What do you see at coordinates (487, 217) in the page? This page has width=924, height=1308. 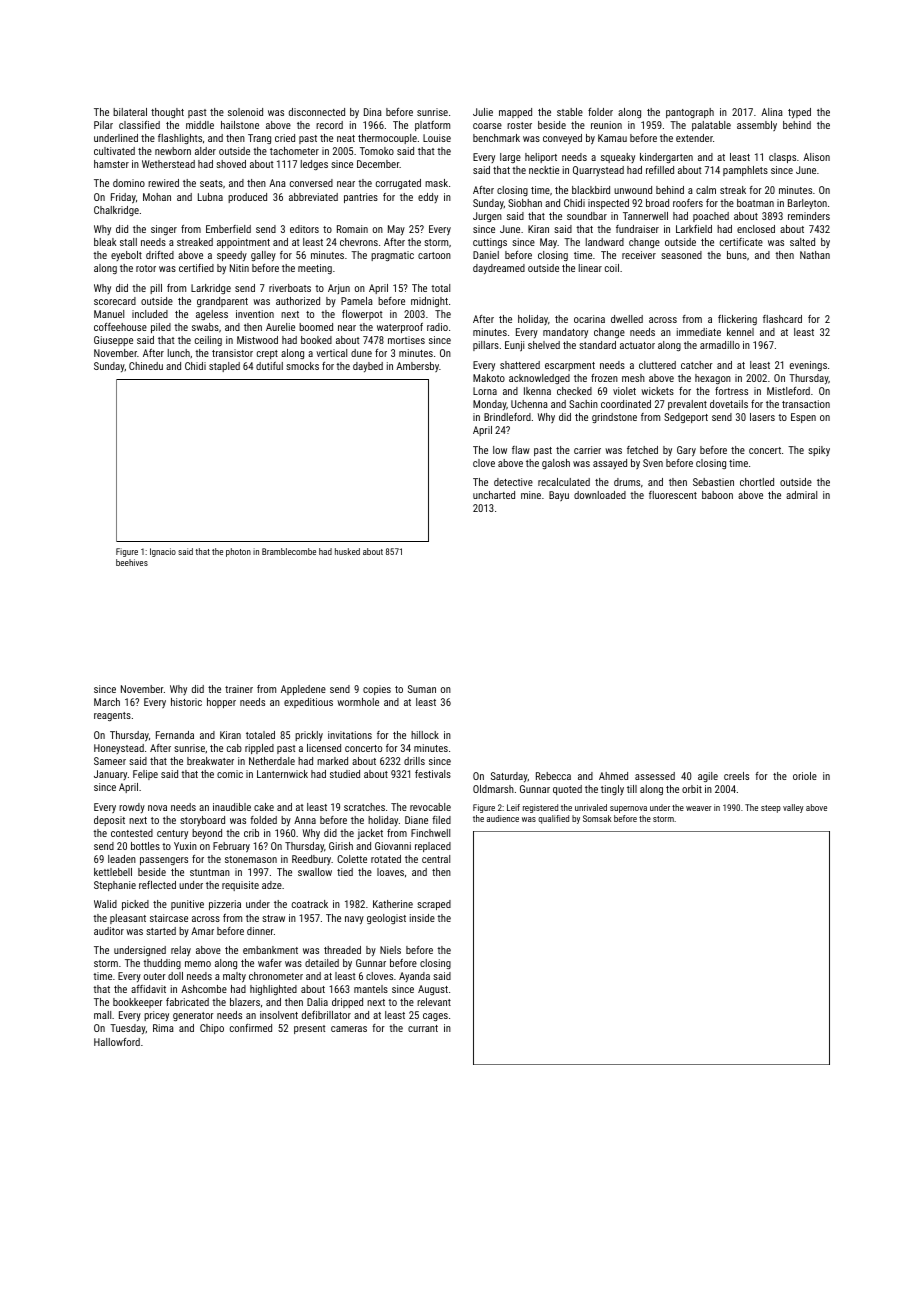 I see `Jurgen` at bounding box center [487, 217].
